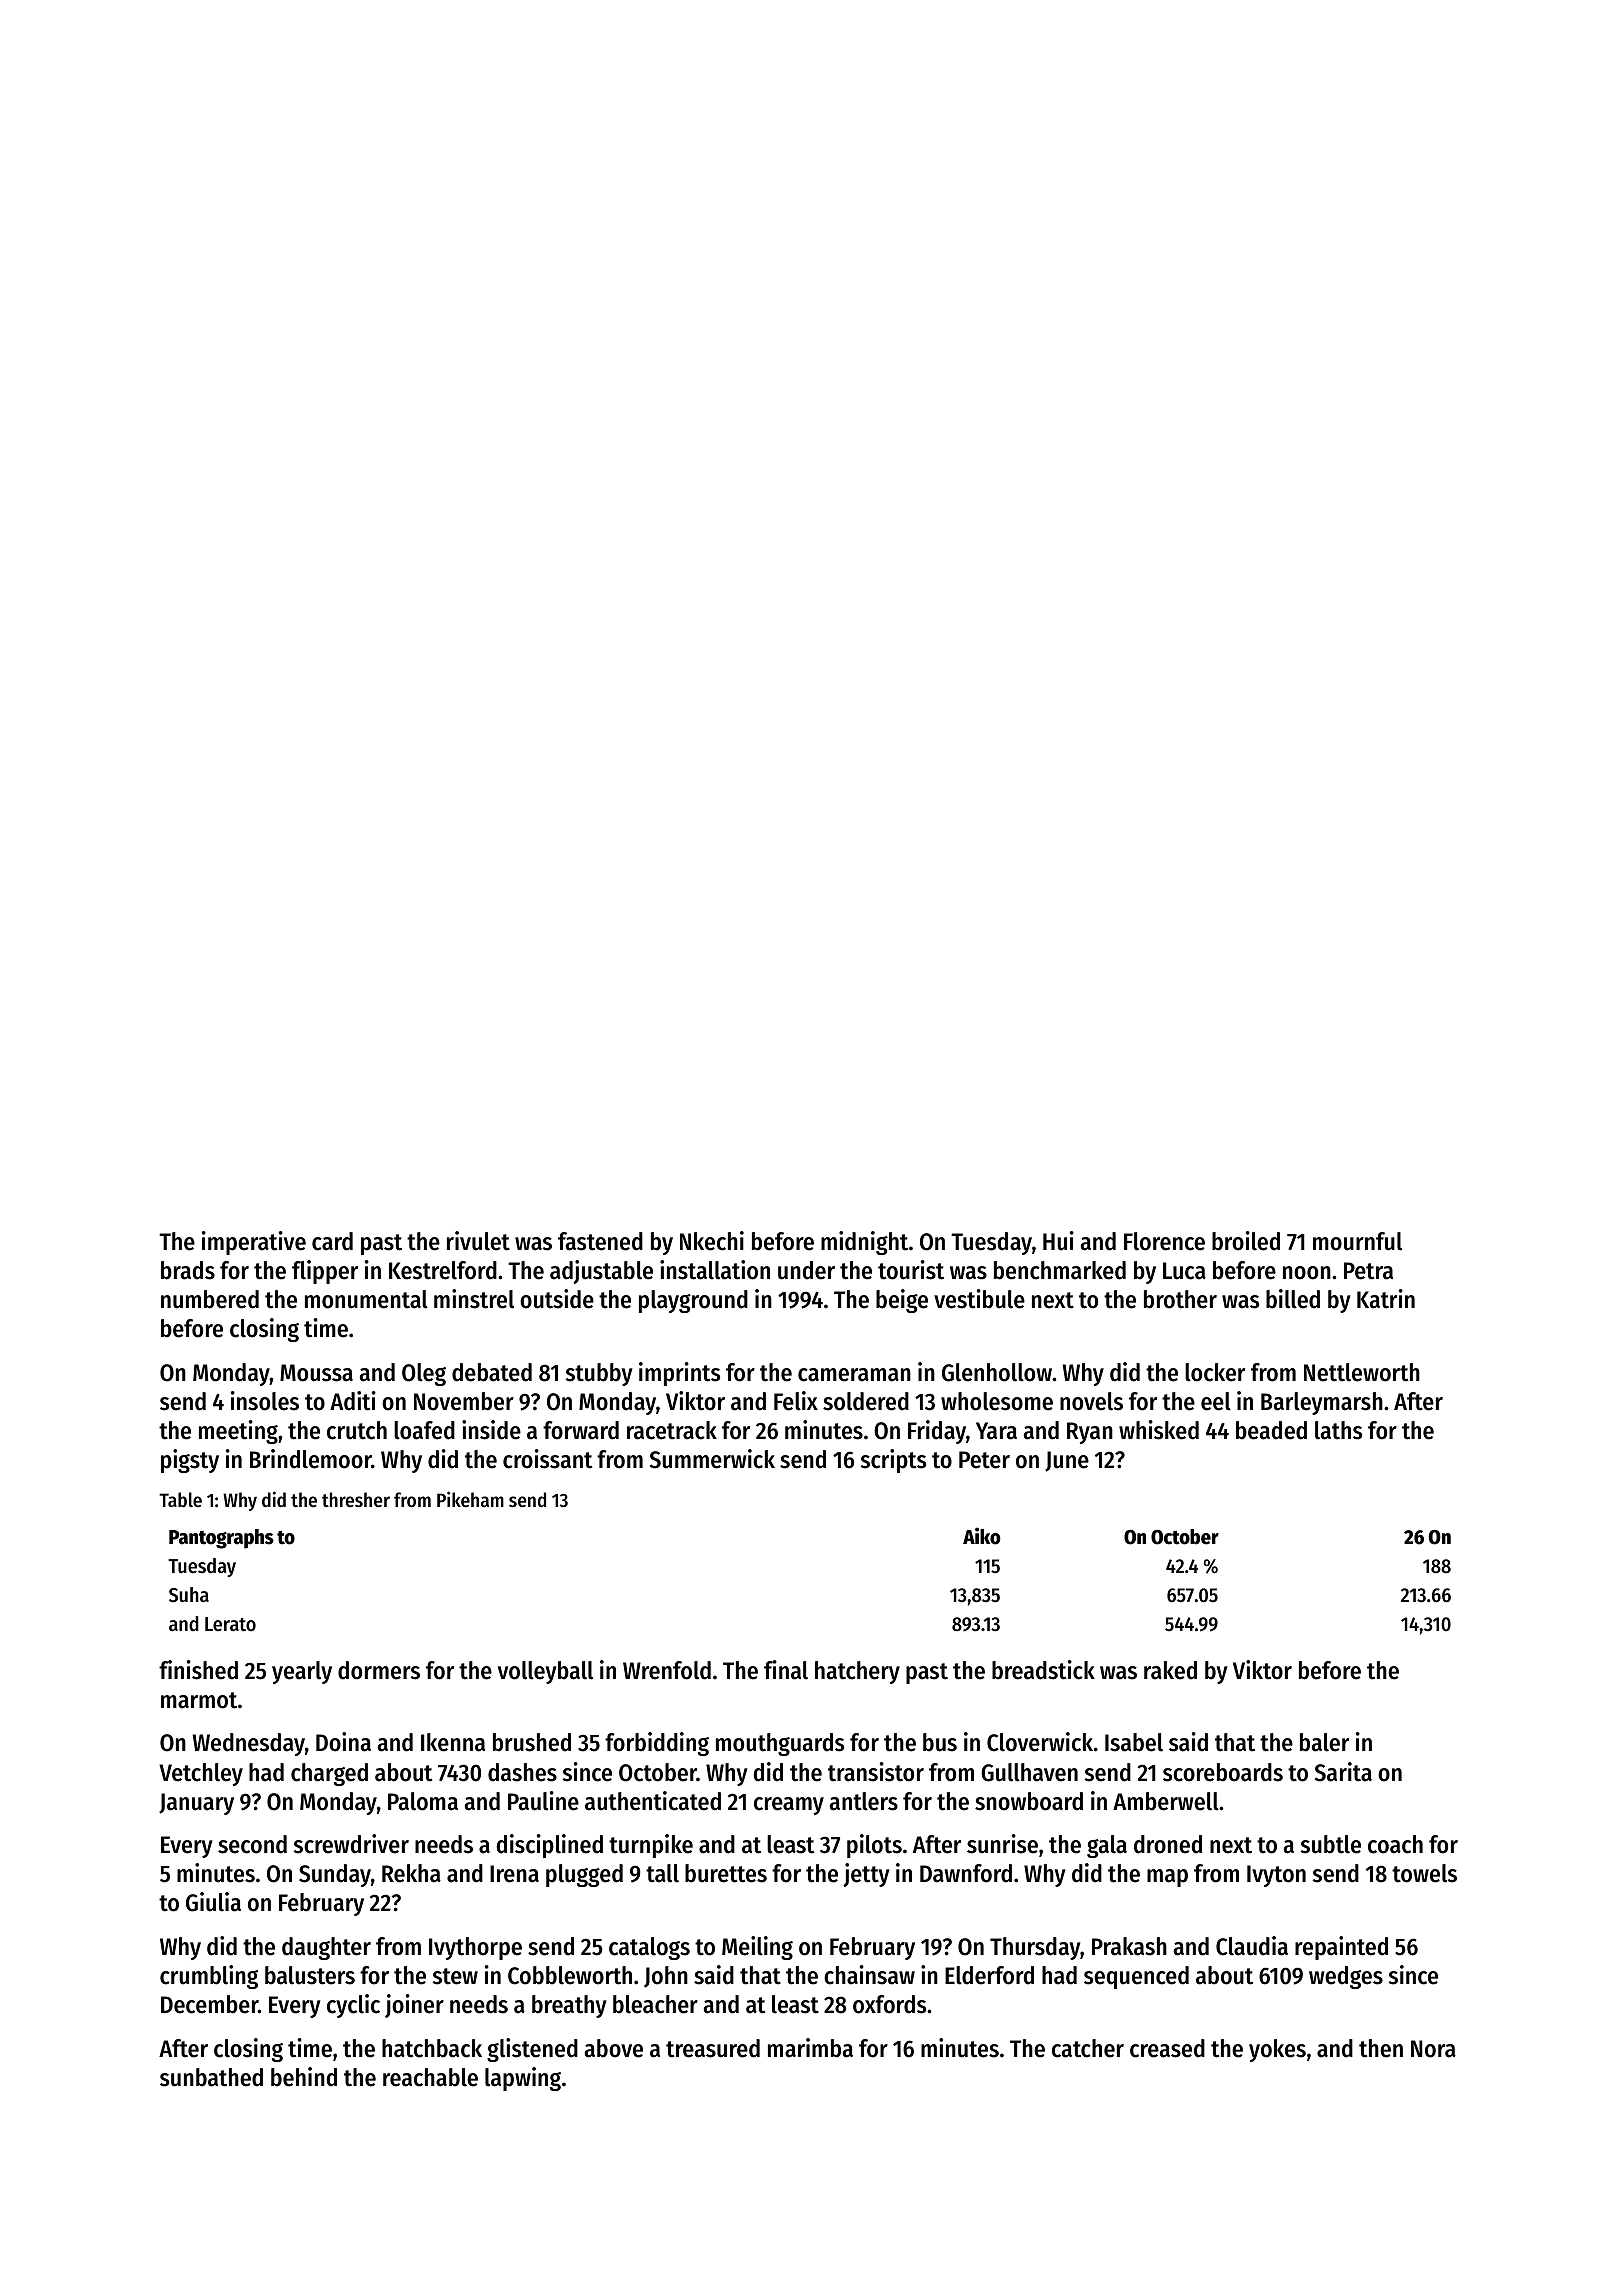 This page has height=2292, width=1620. What do you see at coordinates (213, 1902) in the page?
I see `Giulia` at bounding box center [213, 1902].
